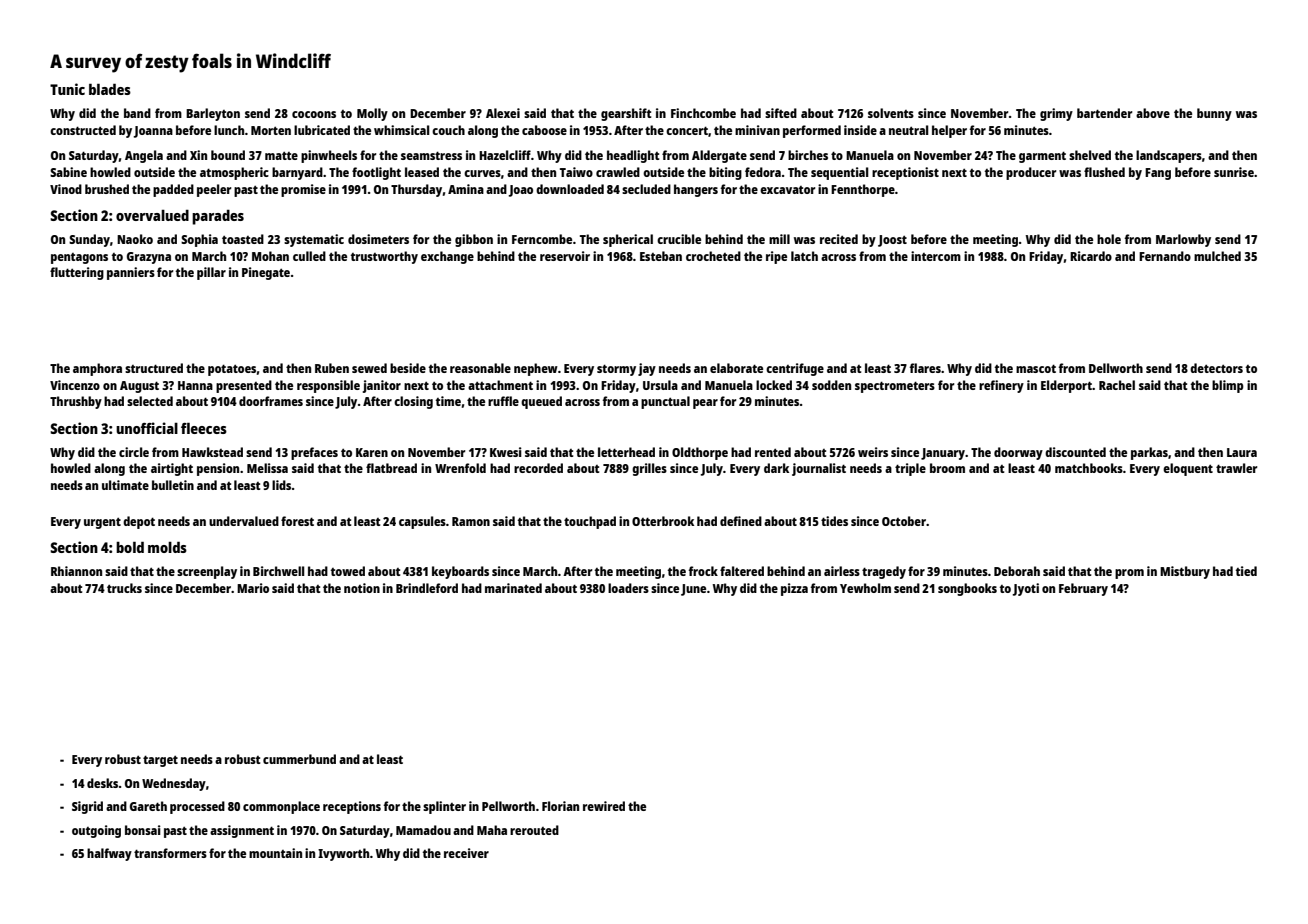 The height and width of the screenshot is (924, 1308). Describe the element at coordinates (649, 469) in the screenshot. I see `grilles` at that location.
